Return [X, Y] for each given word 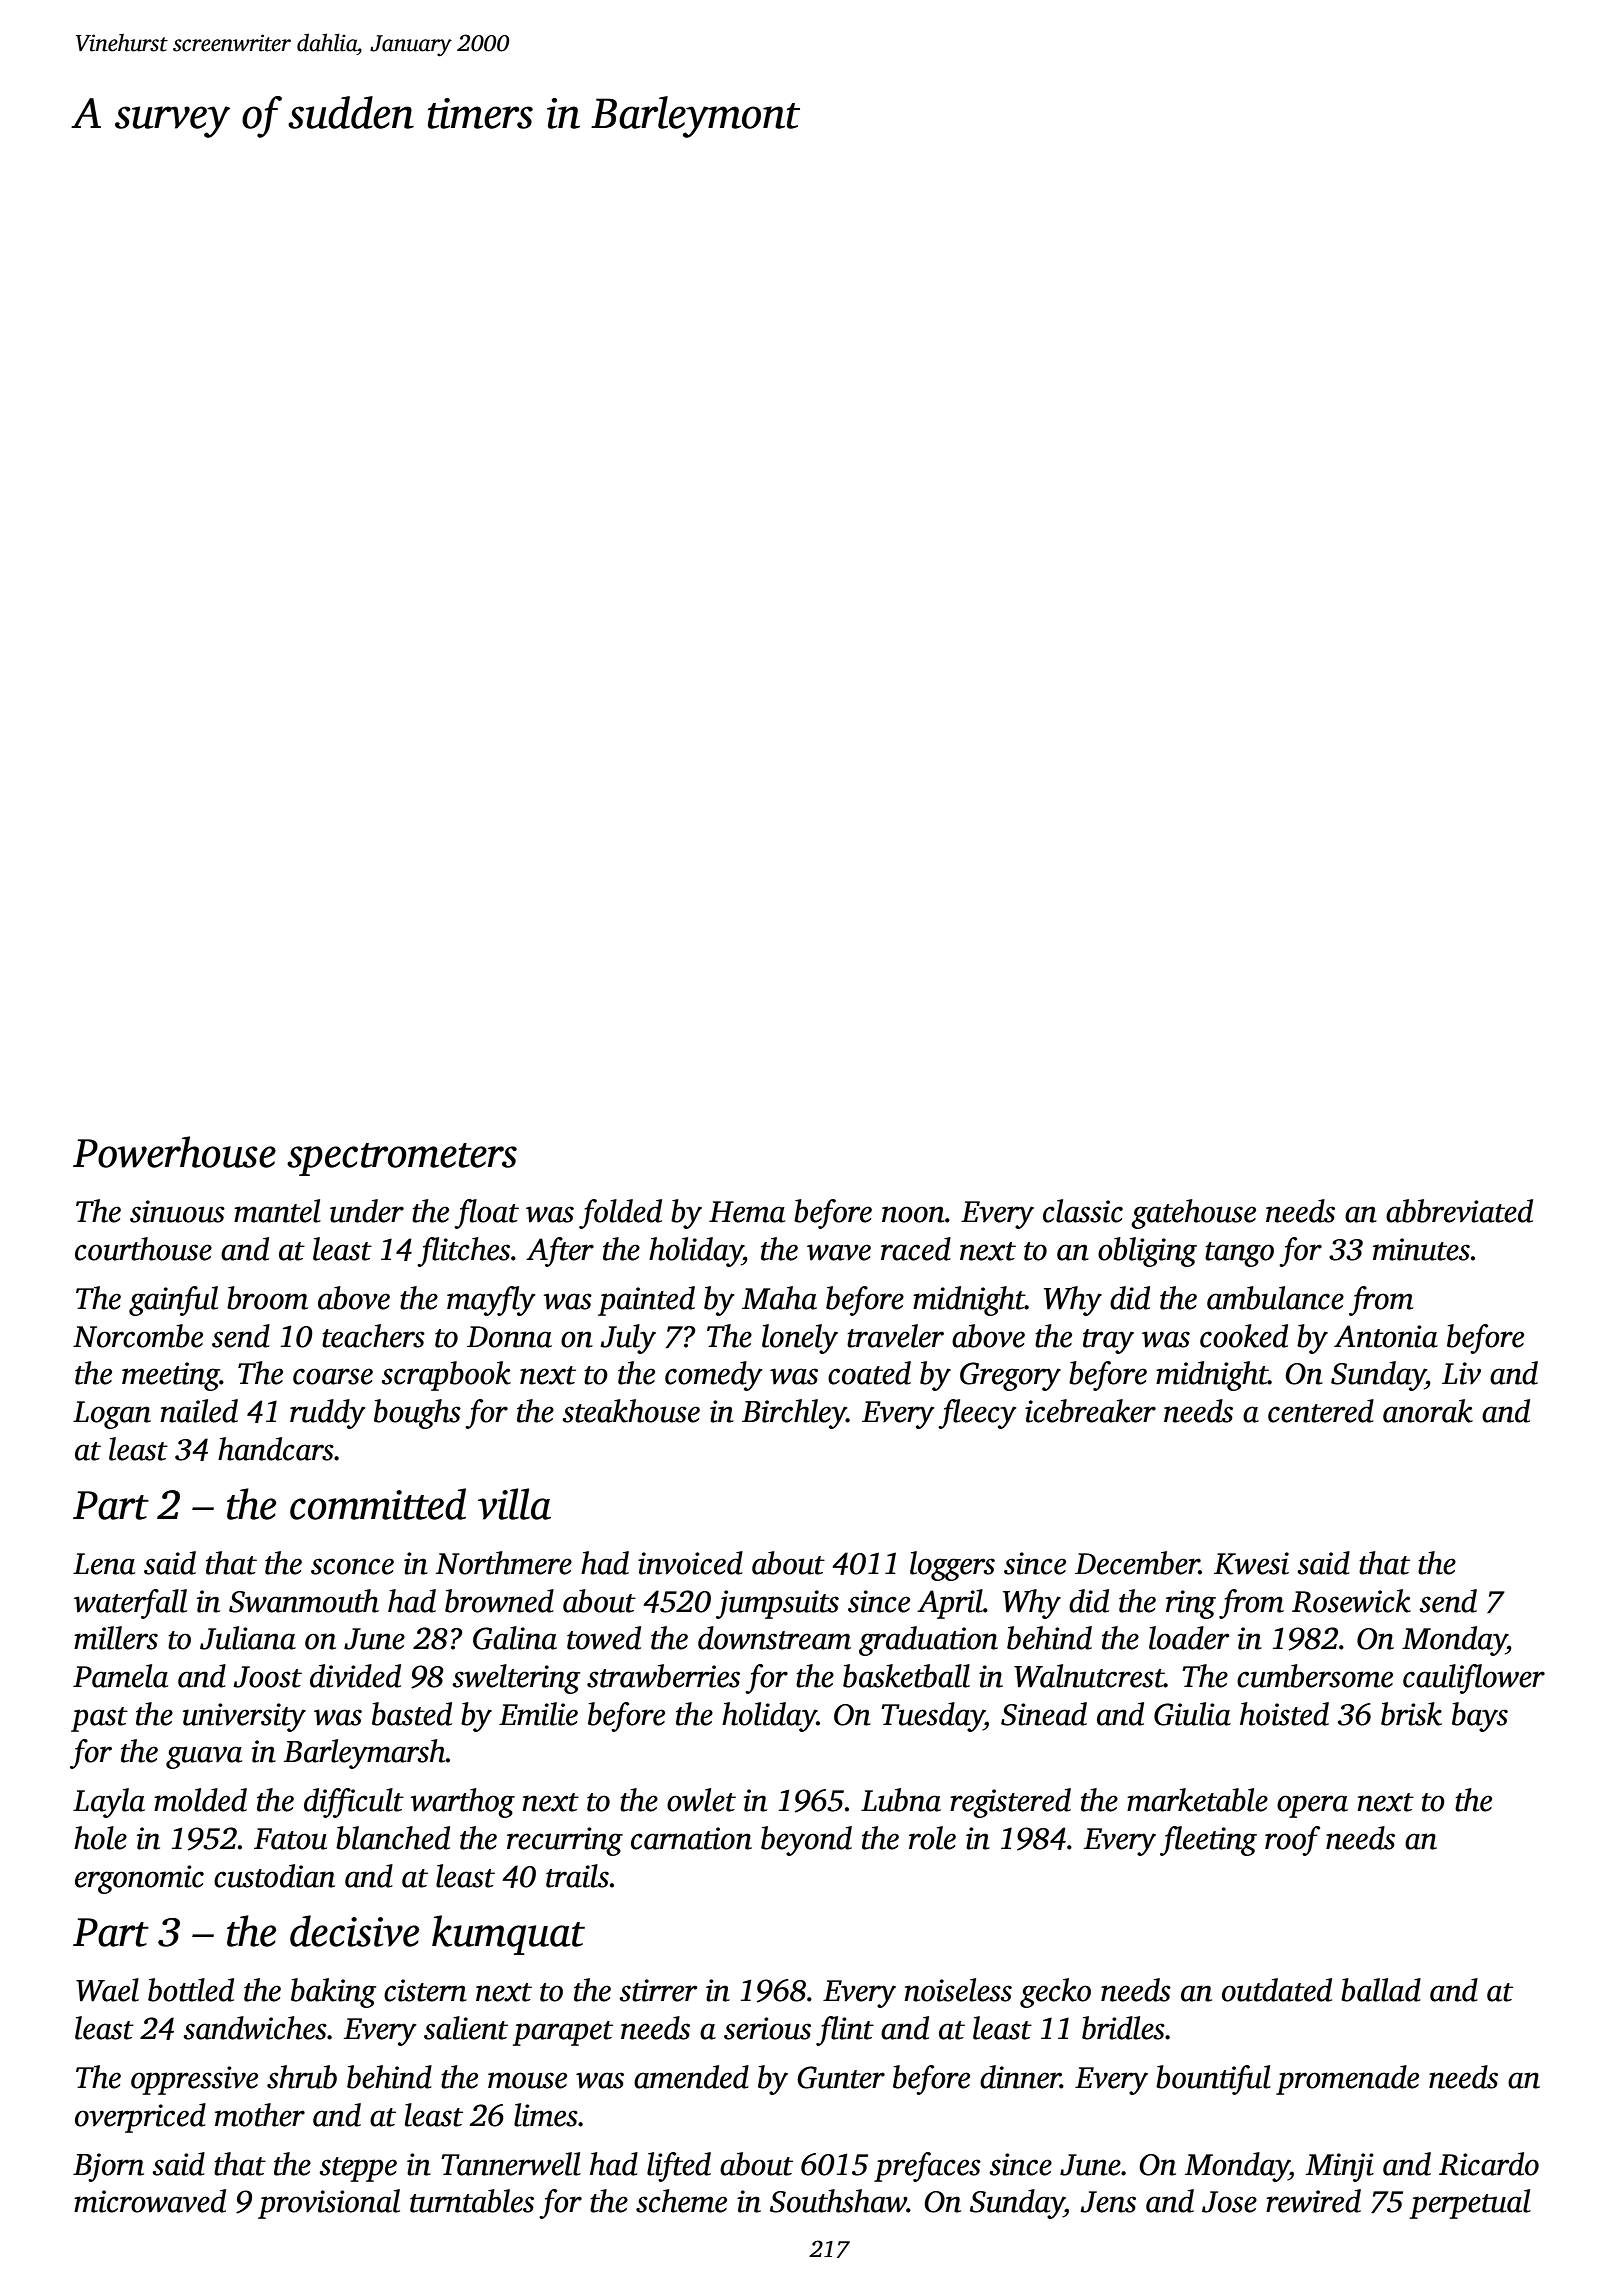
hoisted [1284, 1714]
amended [691, 2077]
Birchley [794, 1414]
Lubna [901, 1800]
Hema [747, 1212]
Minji [1340, 2167]
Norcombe [138, 1336]
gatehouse [1193, 1214]
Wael [107, 1990]
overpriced [140, 2118]
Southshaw [838, 2201]
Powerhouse [174, 1152]
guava [204, 1757]
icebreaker [1090, 1411]
